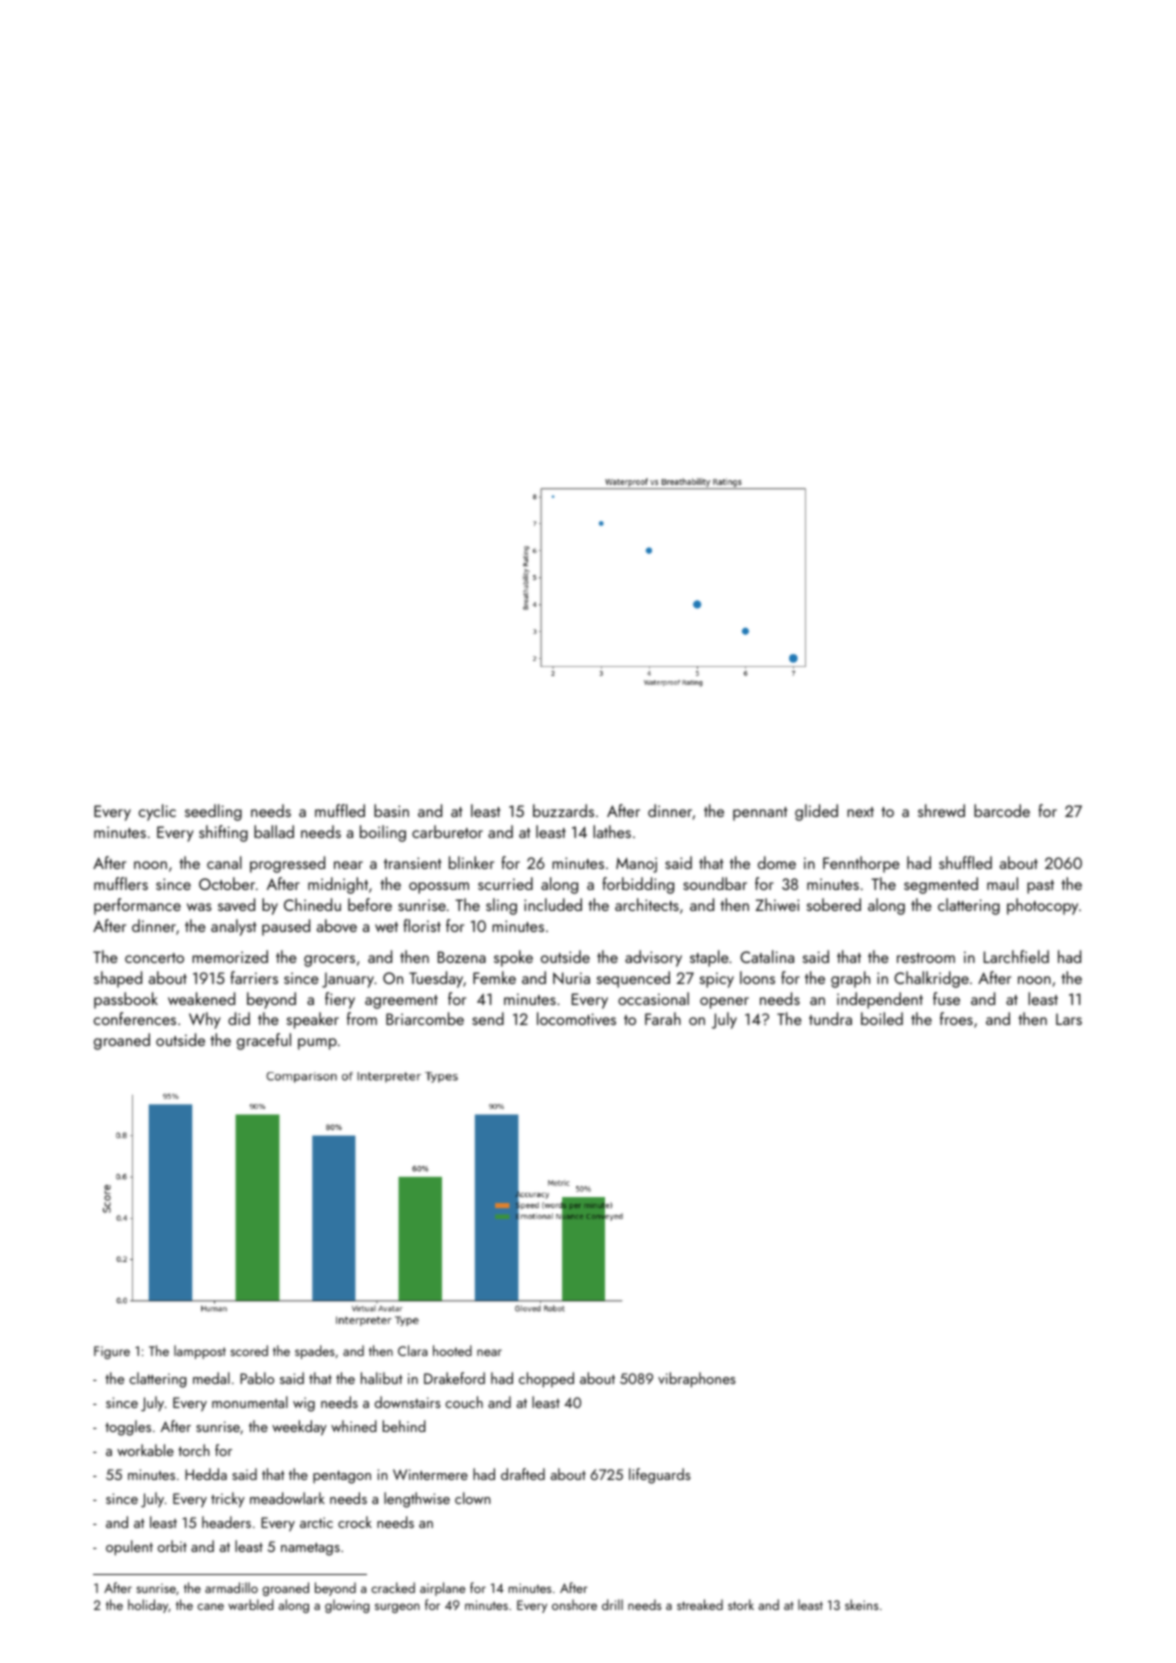  What do you see at coordinates (882, 1018) in the screenshot?
I see `boiled` at bounding box center [882, 1018].
